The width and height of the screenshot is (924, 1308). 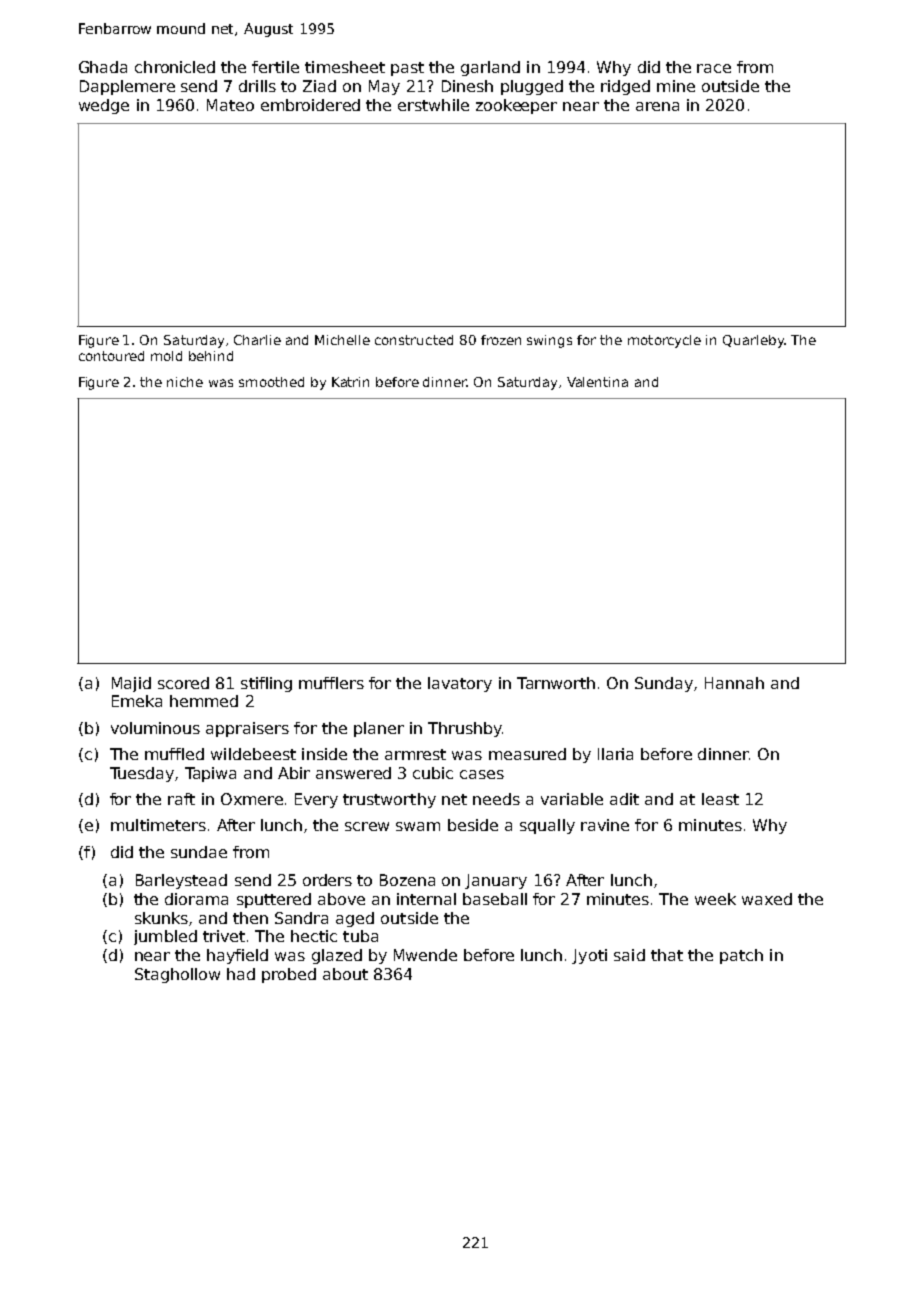 I want to click on Barleystead, so click(x=181, y=881).
